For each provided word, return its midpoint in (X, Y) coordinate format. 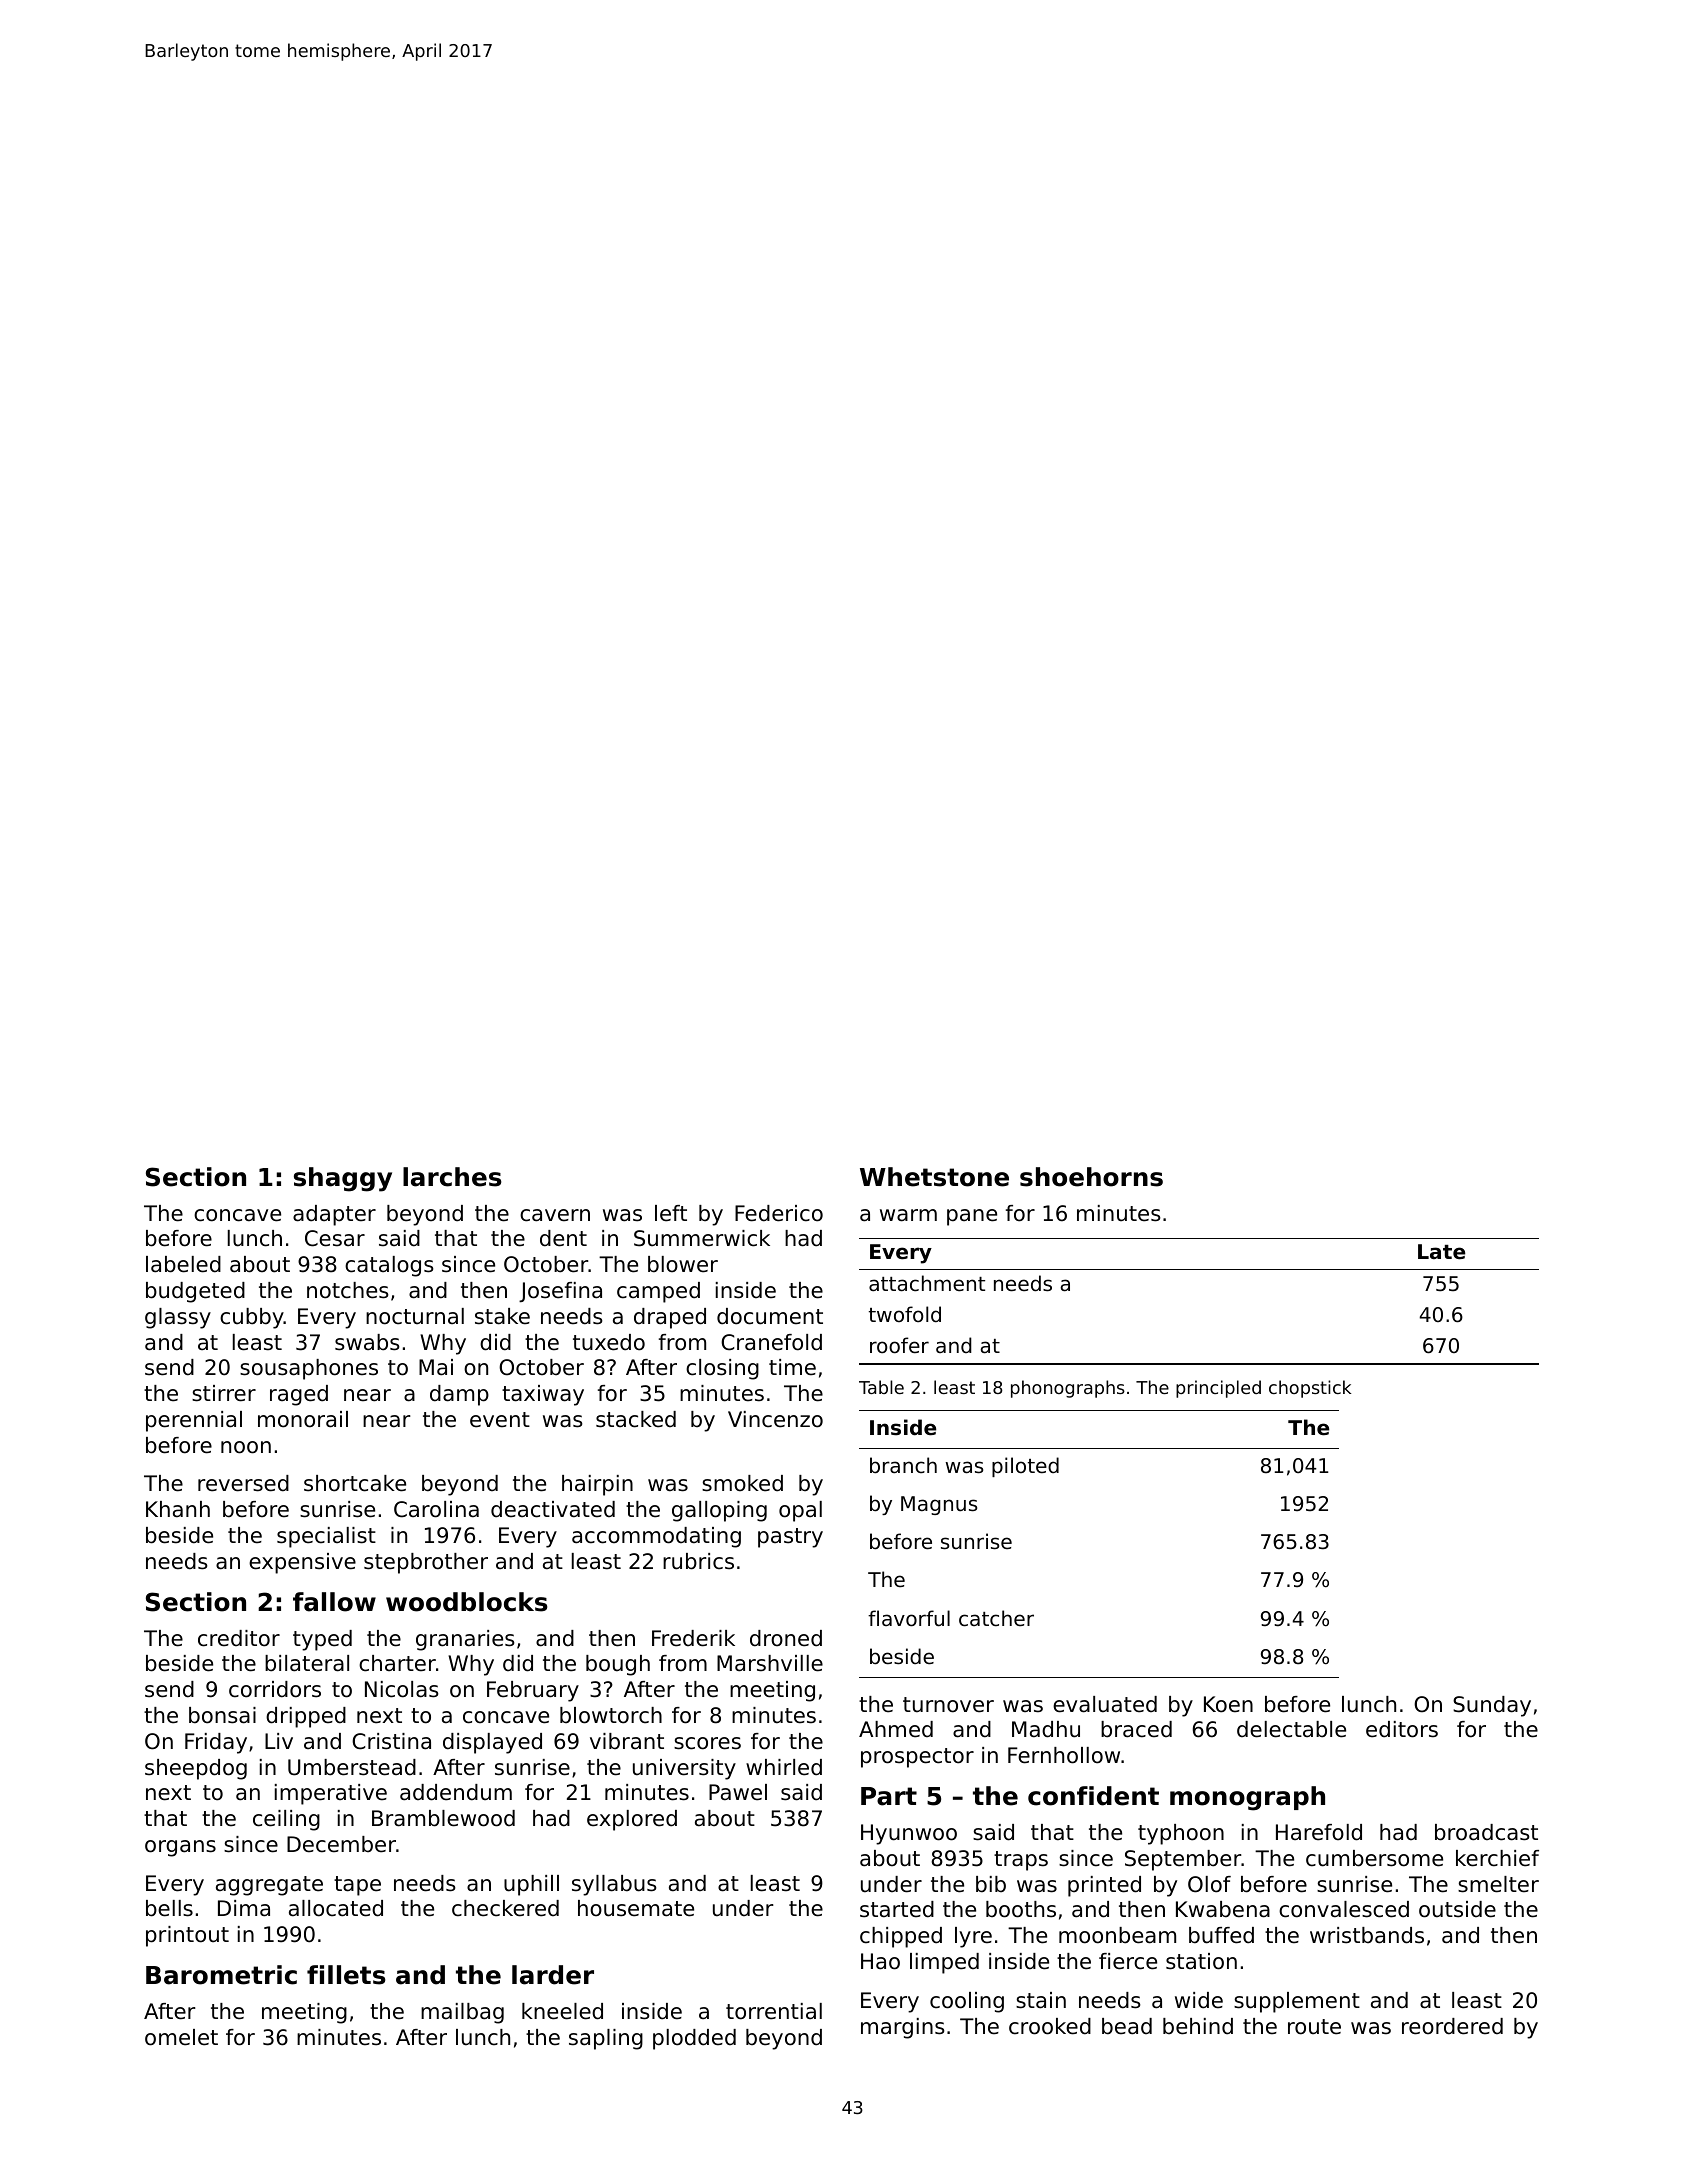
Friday (216, 1743)
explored (632, 1820)
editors (1402, 1729)
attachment (927, 1283)
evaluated (1105, 1704)
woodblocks (467, 1602)
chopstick (1310, 1389)
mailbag (462, 2013)
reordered (1452, 2026)
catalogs (389, 1266)
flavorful (909, 1618)
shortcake (355, 1483)
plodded (694, 2039)
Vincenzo (775, 1419)
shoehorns (1091, 1177)
